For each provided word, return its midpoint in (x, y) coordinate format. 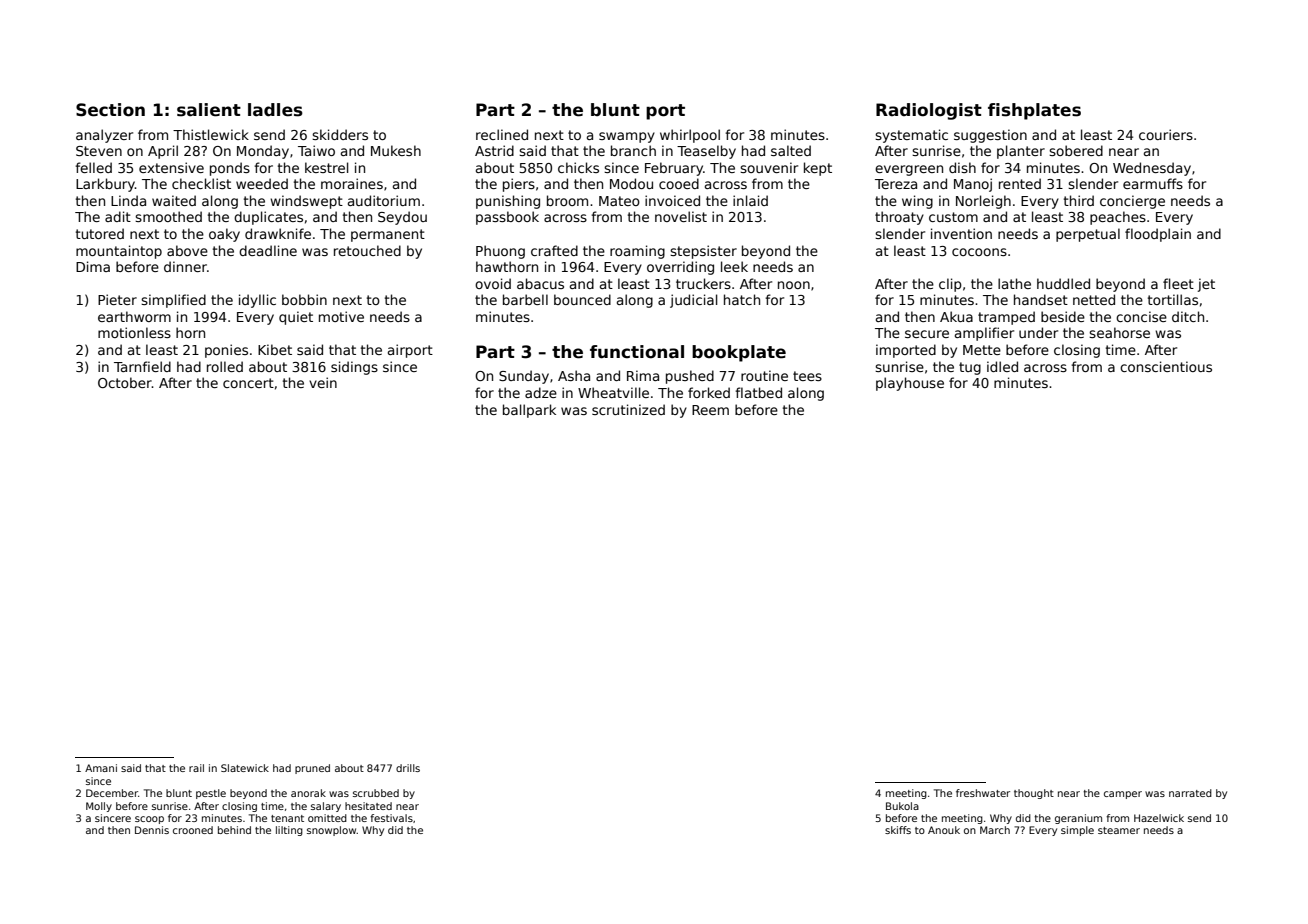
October (125, 382)
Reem (710, 410)
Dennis (152, 830)
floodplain (1158, 235)
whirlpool (690, 136)
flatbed (758, 392)
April (163, 152)
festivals (391, 818)
